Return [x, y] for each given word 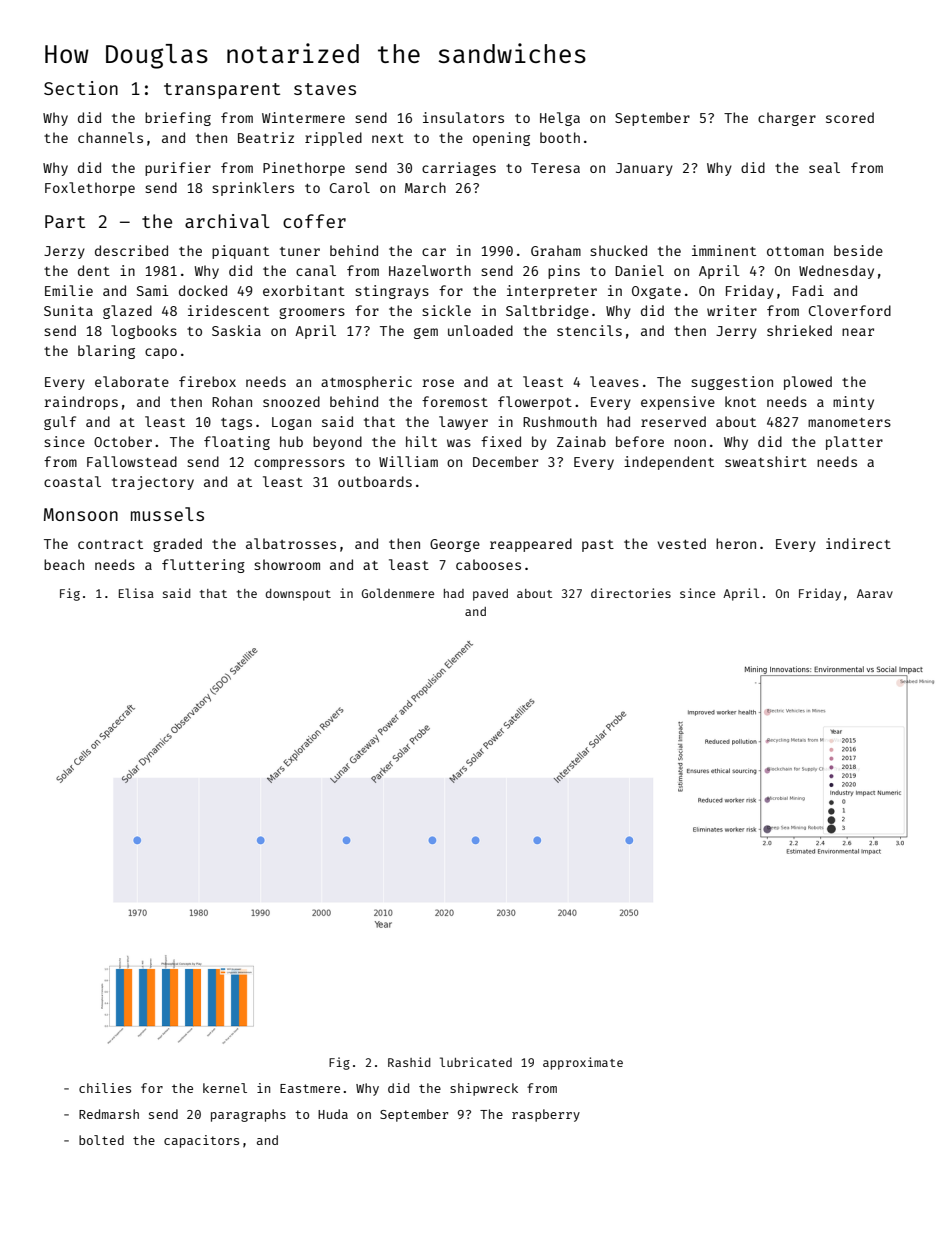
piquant [240, 252]
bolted [101, 1140]
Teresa [555, 168]
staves [325, 89]
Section [81, 88]
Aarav [875, 593]
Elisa [136, 593]
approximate [583, 1063]
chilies [105, 1088]
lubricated [476, 1062]
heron [736, 543]
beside [858, 250]
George [455, 545]
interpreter [552, 292]
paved [490, 595]
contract [110, 544]
